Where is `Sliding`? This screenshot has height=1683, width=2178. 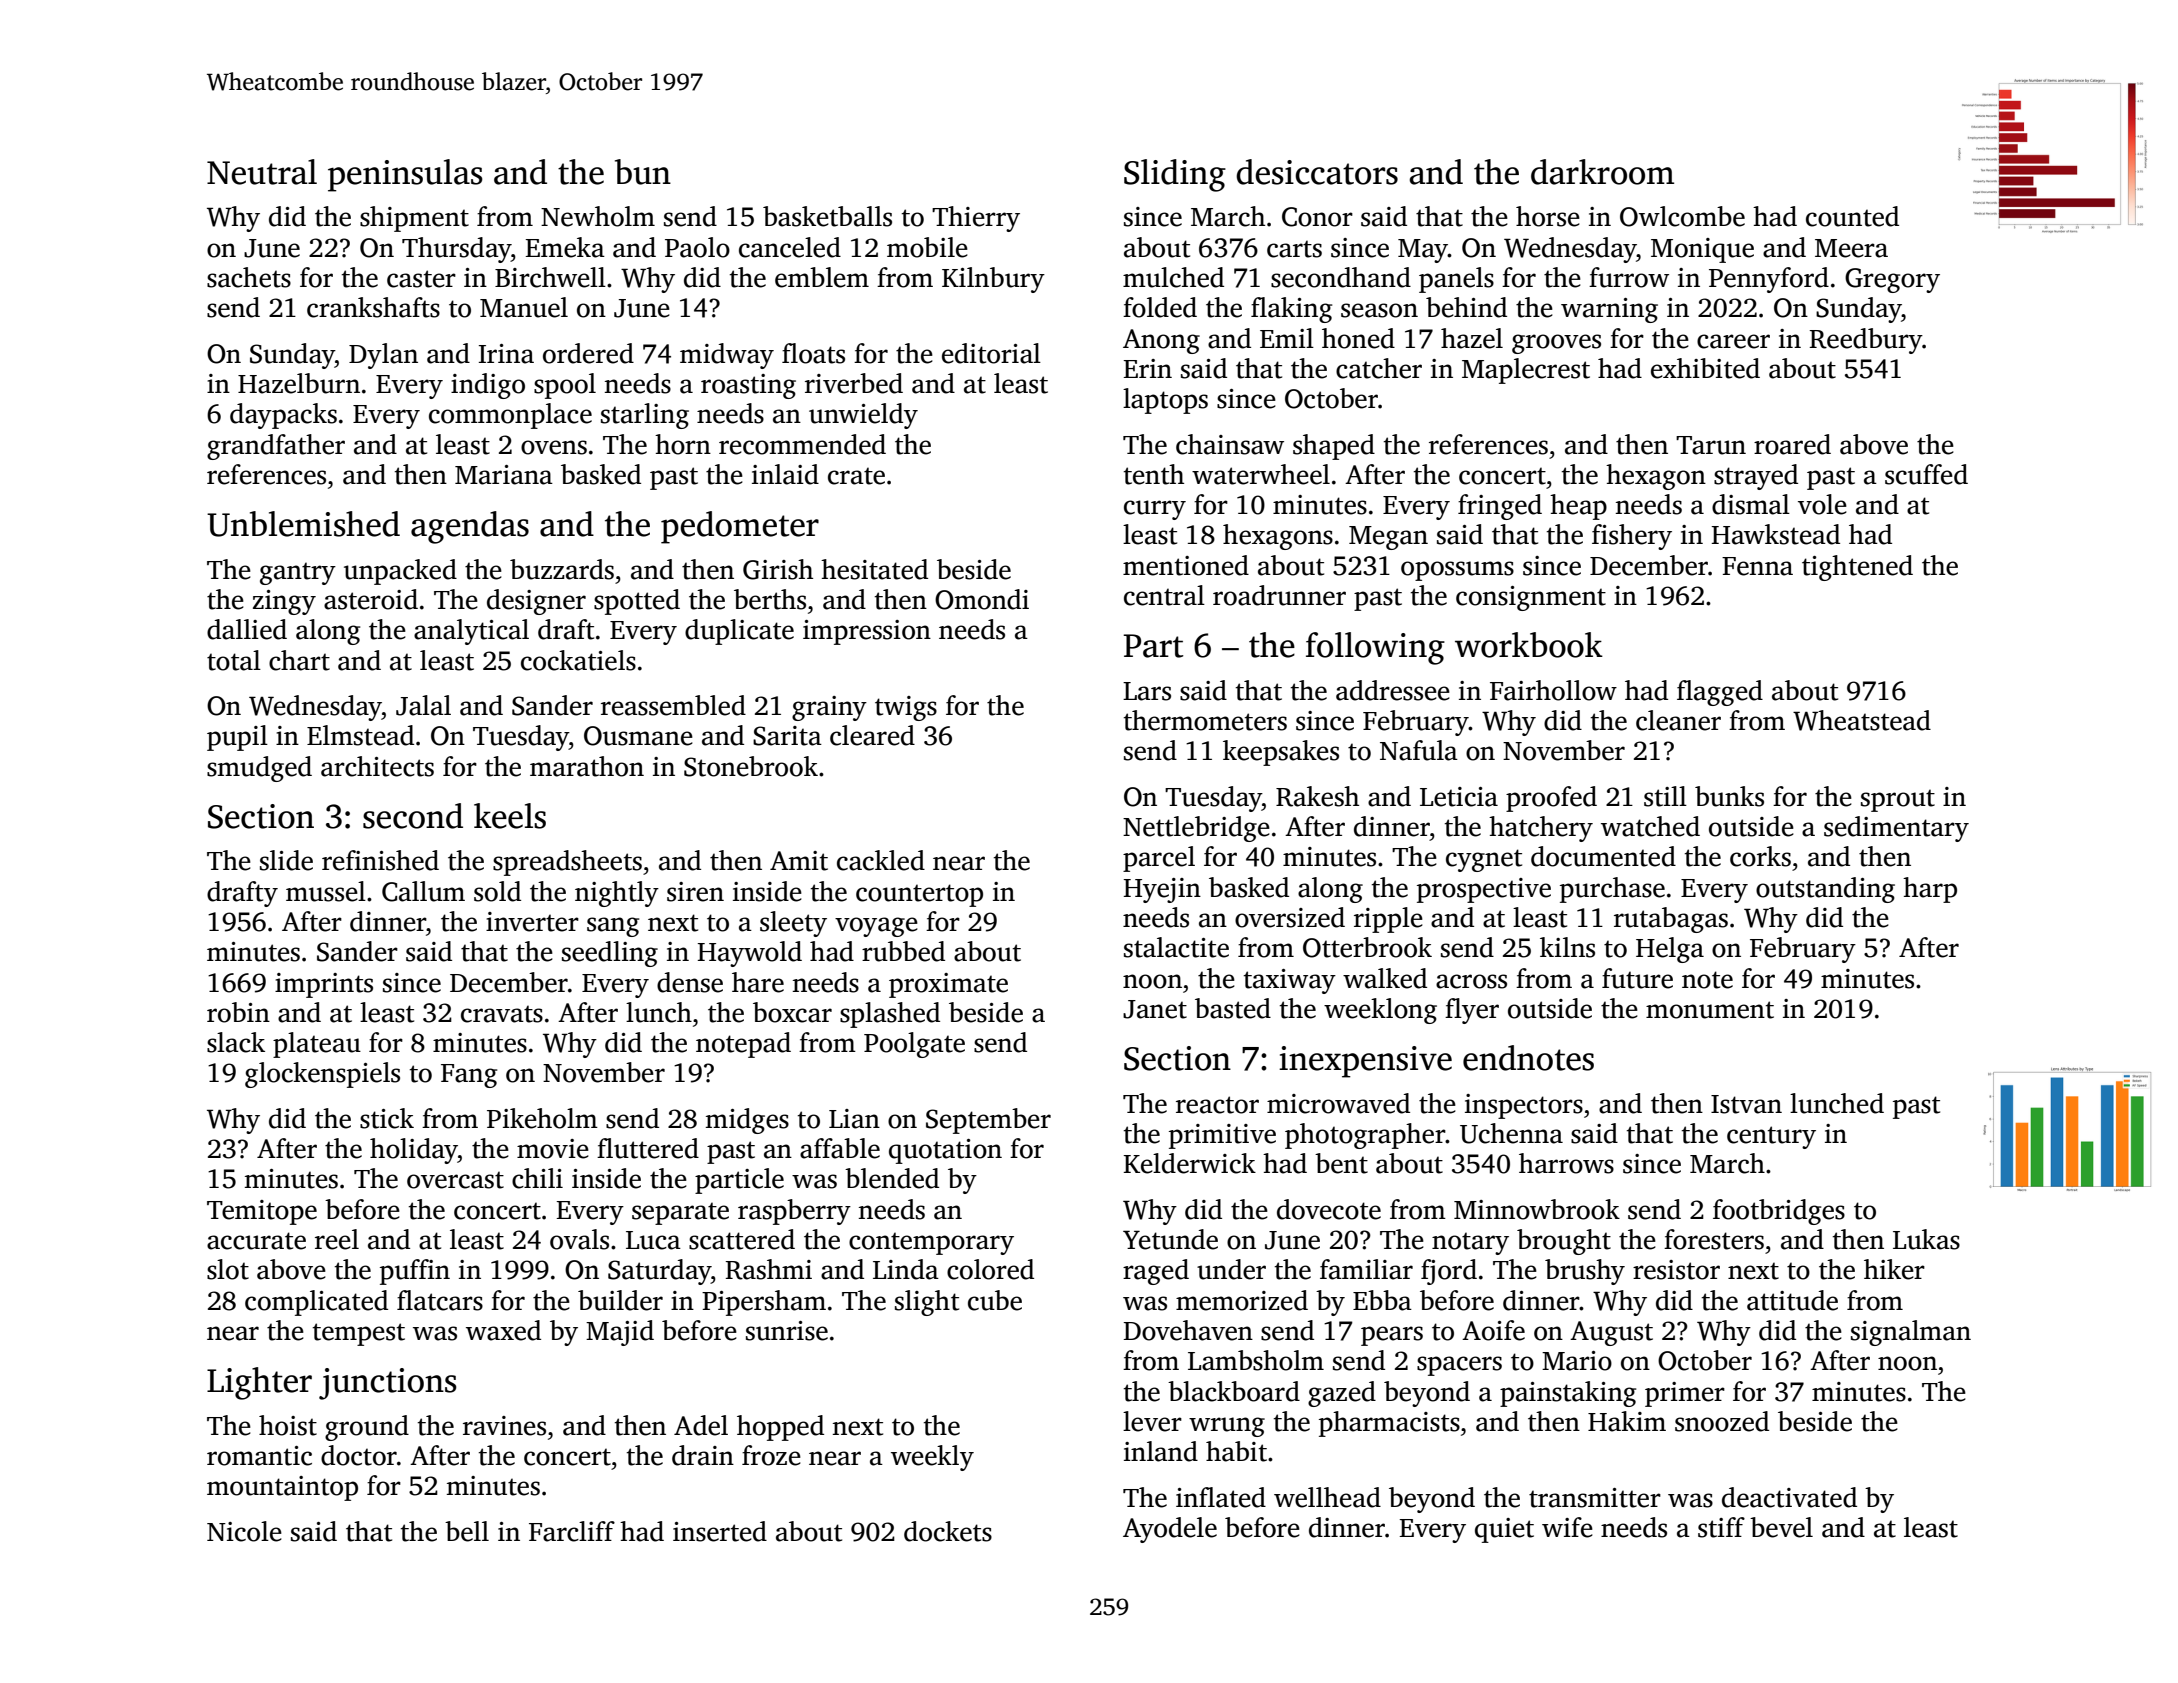 Sliding is located at coordinates (1175, 175).
